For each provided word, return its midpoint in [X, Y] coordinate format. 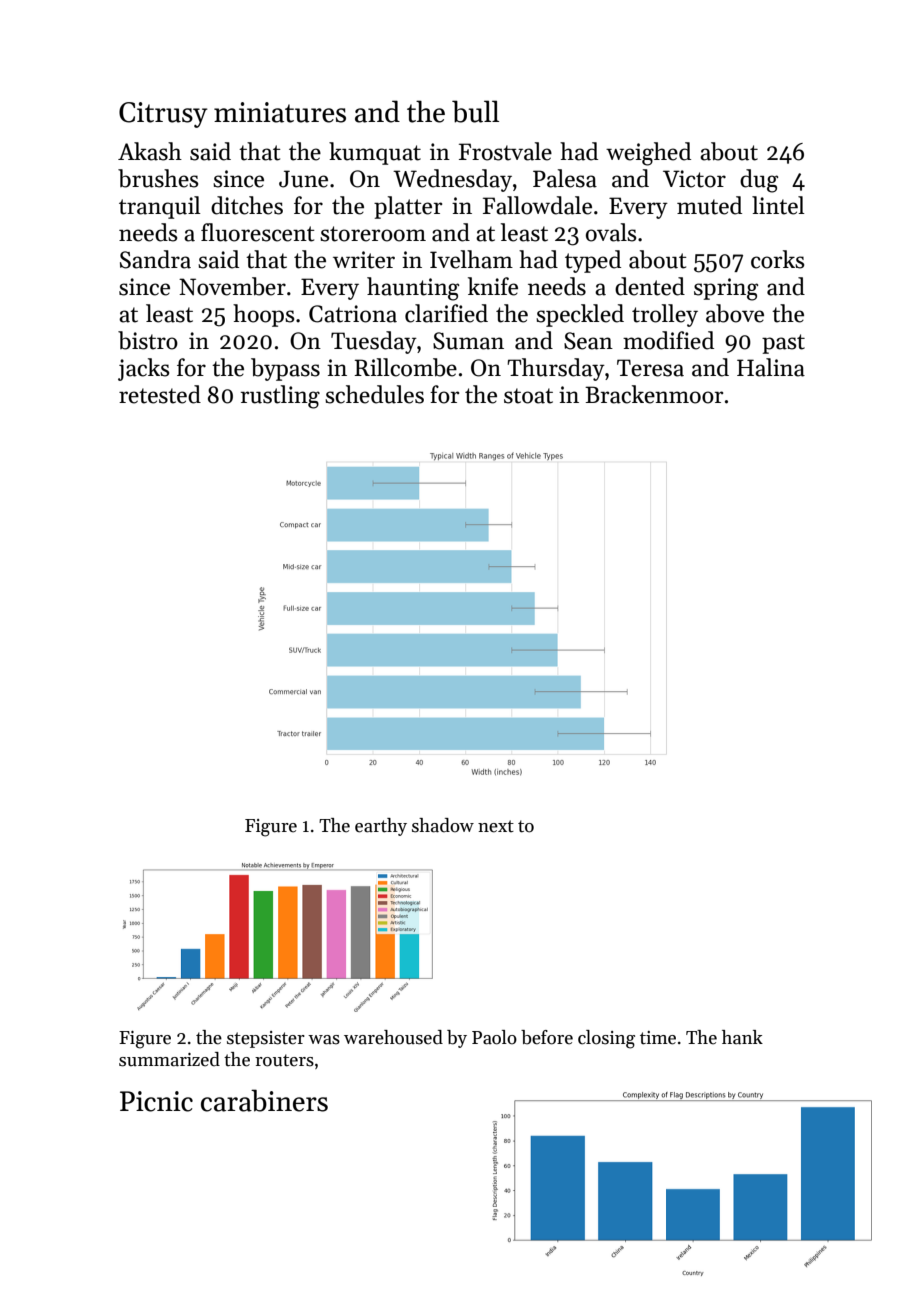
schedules [374, 394]
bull [475, 111]
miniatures [280, 112]
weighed [648, 154]
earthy [381, 827]
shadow [443, 825]
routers [284, 1060]
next [496, 826]
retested [160, 394]
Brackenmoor [654, 394]
